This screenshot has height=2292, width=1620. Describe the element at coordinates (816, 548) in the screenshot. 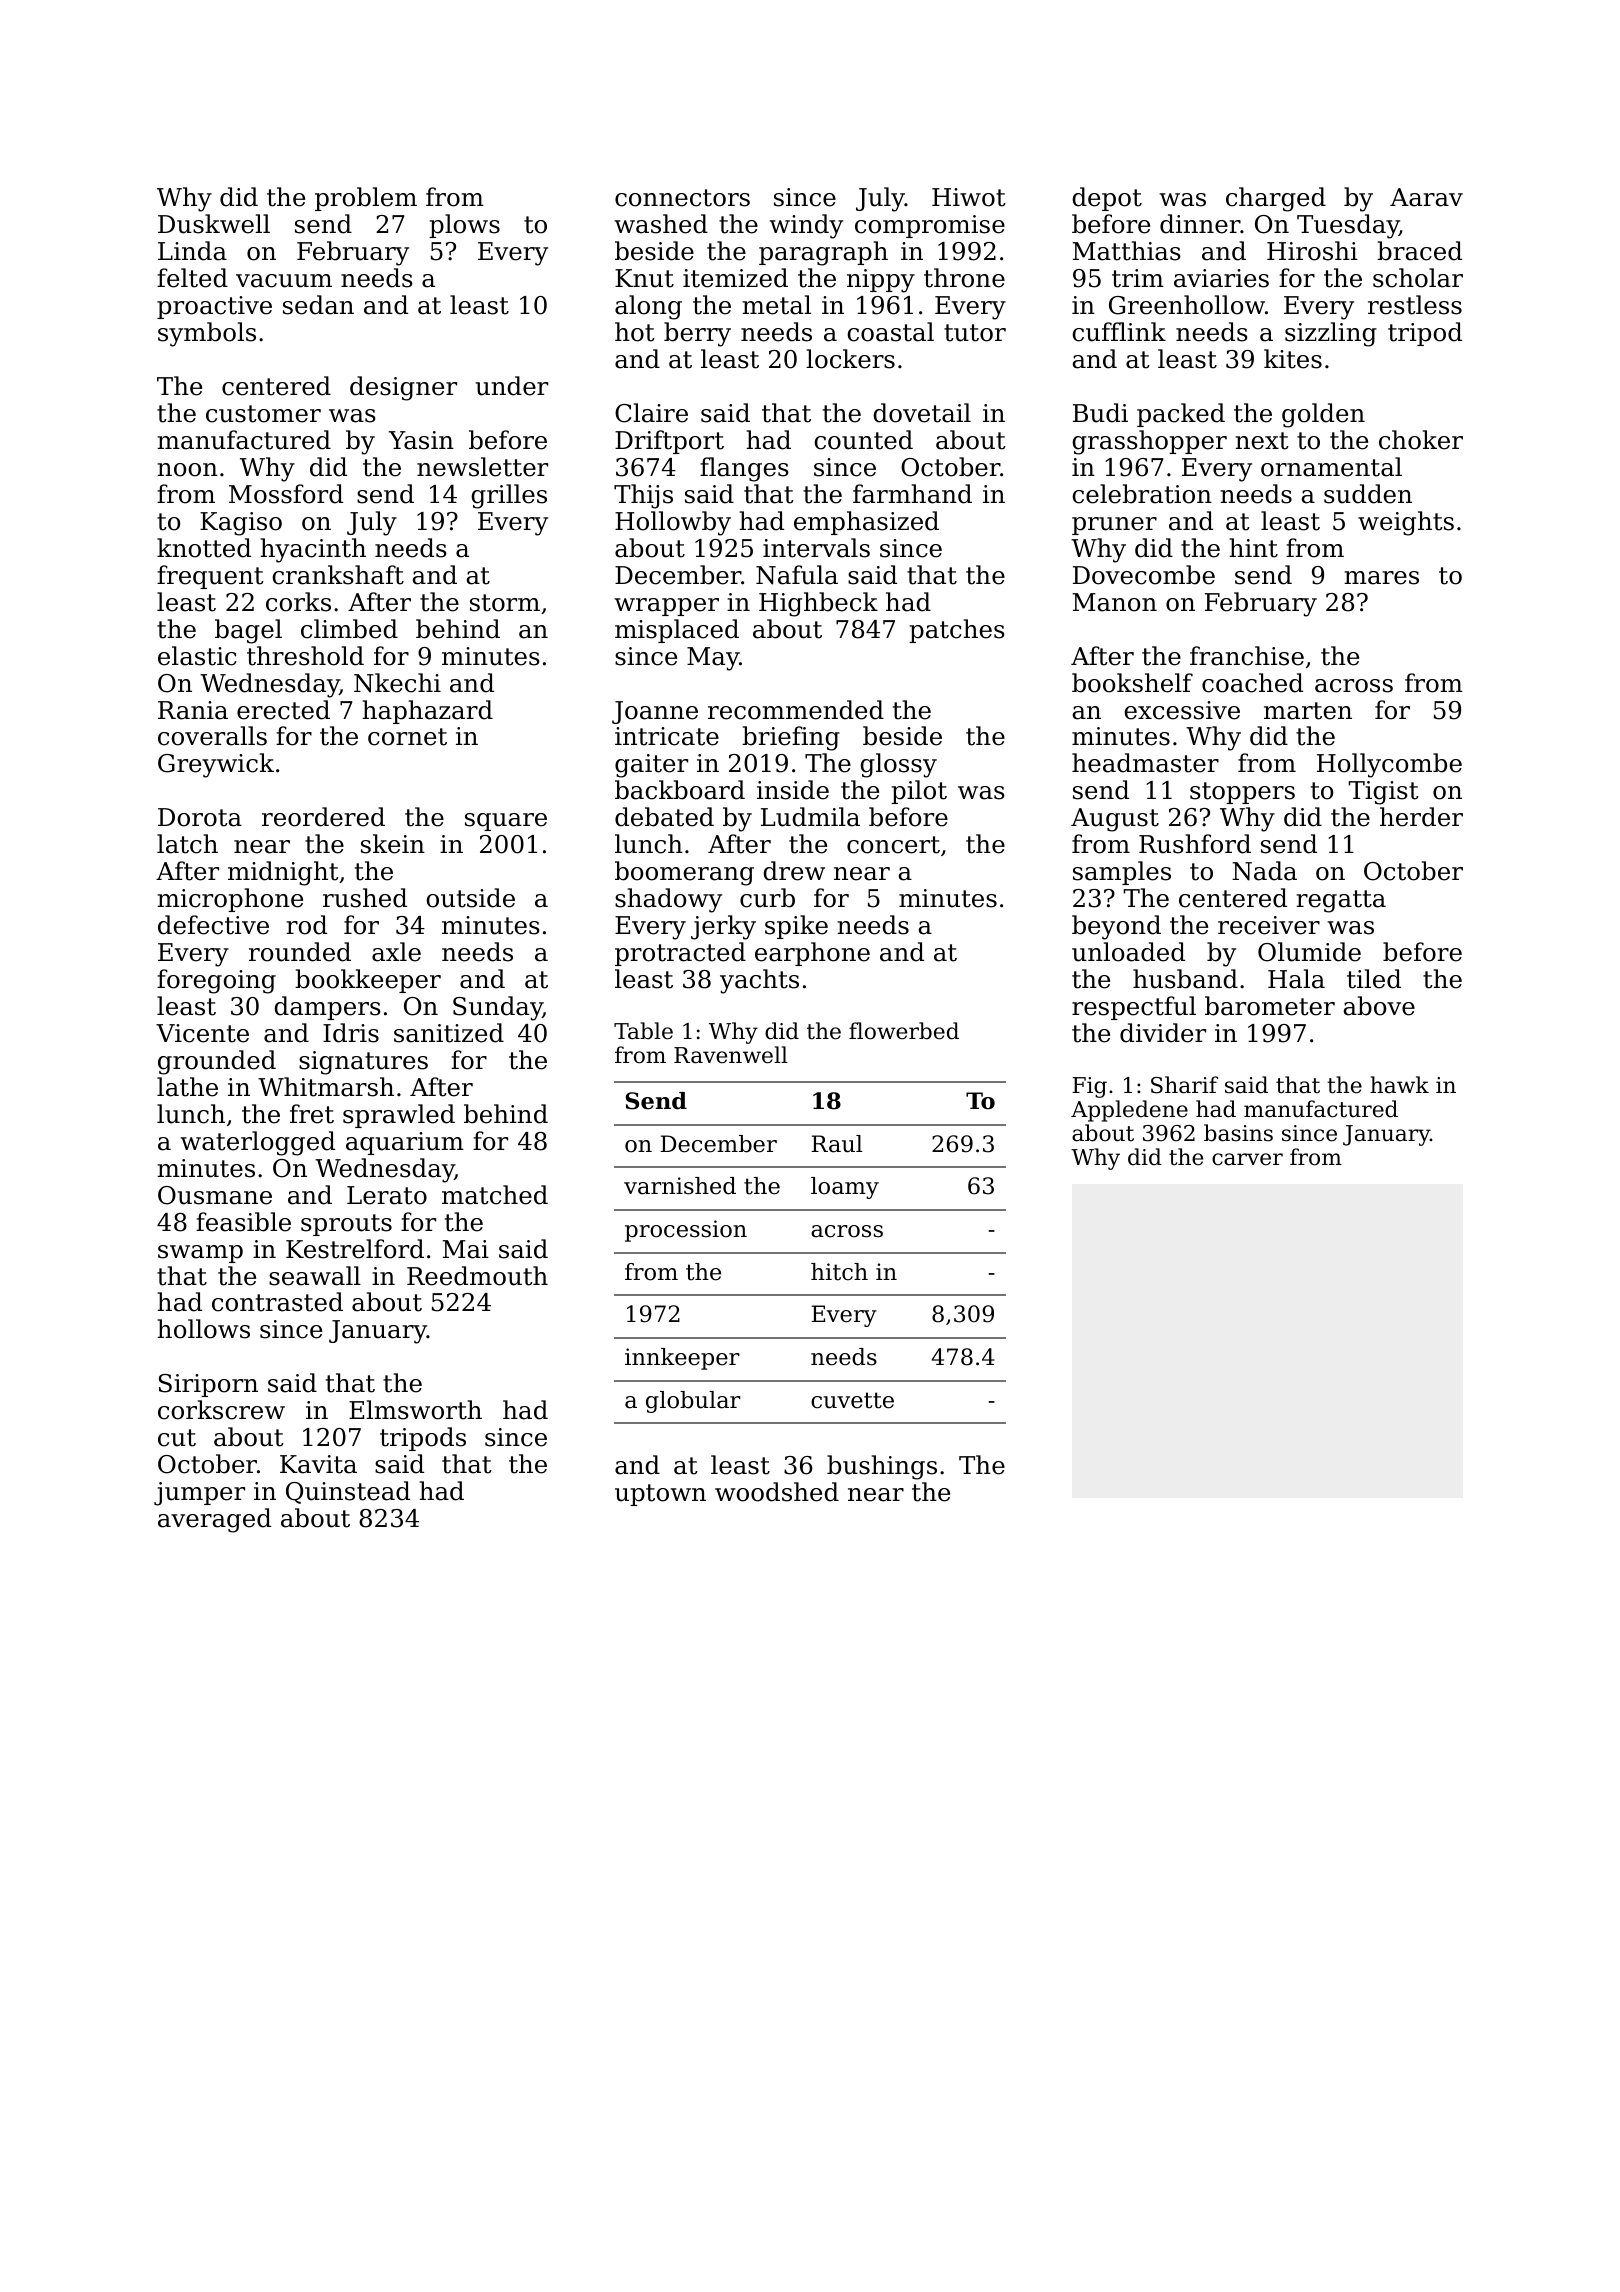

I see `intervals` at that location.
